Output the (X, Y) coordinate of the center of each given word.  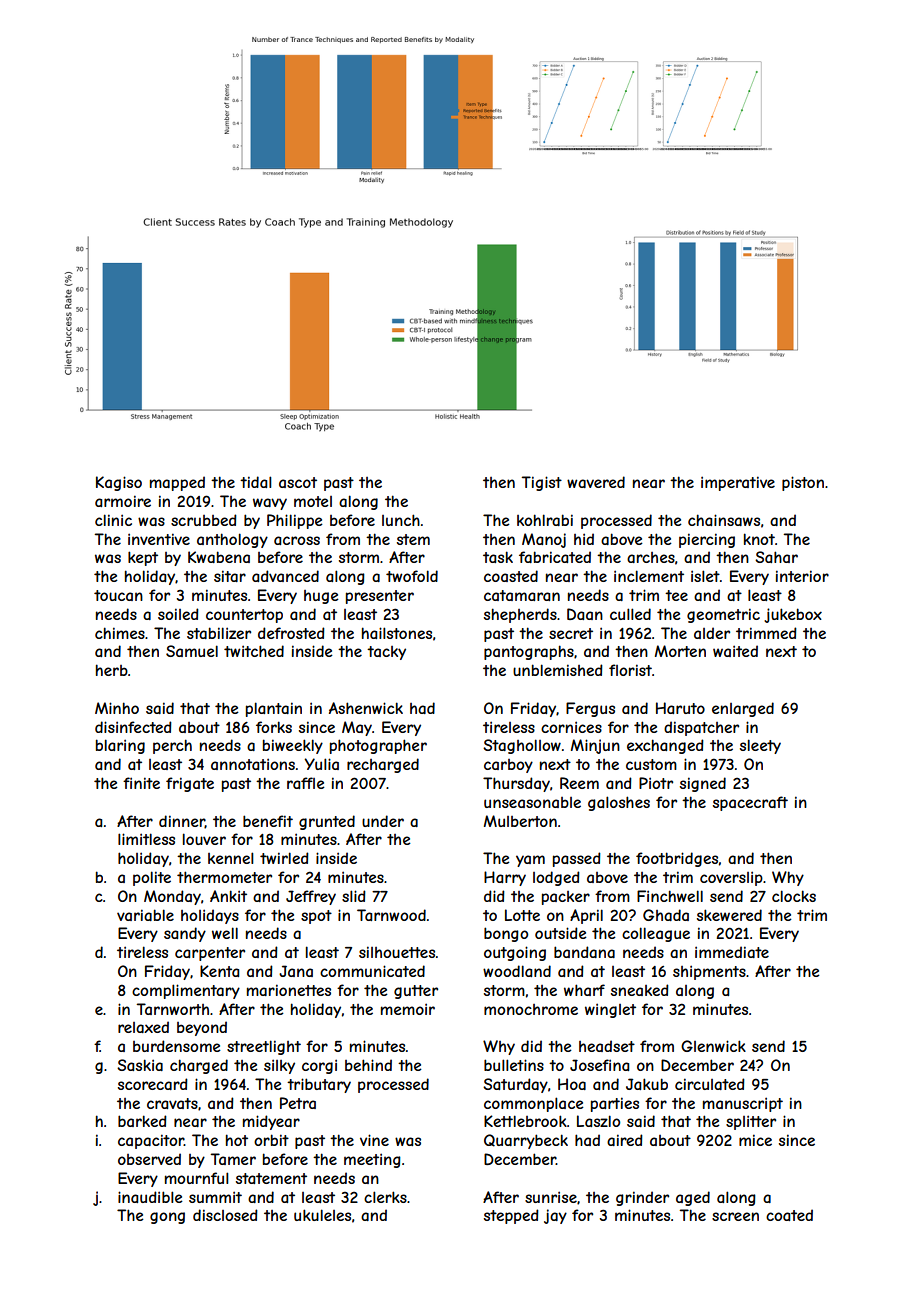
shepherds (520, 615)
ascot (298, 482)
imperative (738, 483)
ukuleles (322, 1215)
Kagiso (119, 483)
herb (112, 670)
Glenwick (713, 1046)
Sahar (776, 557)
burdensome (177, 1046)
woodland (517, 971)
